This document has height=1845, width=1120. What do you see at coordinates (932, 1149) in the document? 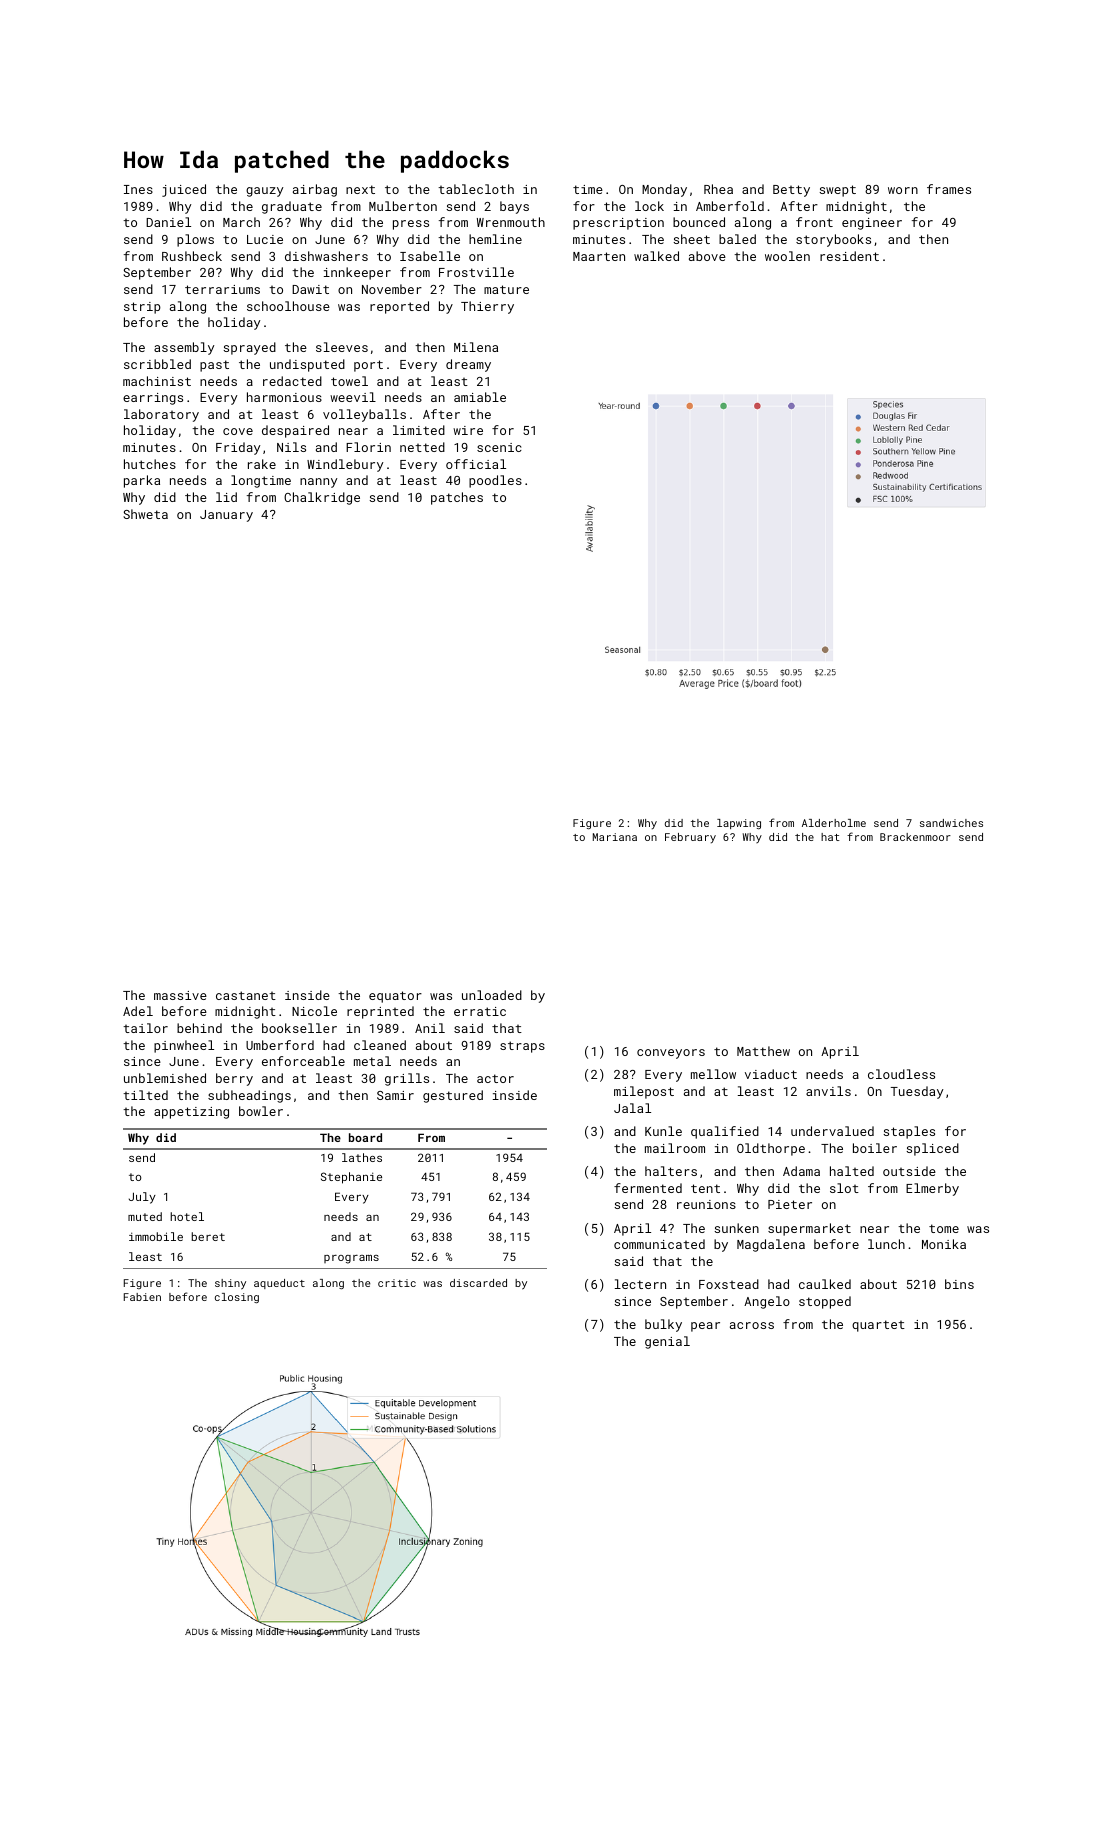
I see `spliced` at bounding box center [932, 1149].
